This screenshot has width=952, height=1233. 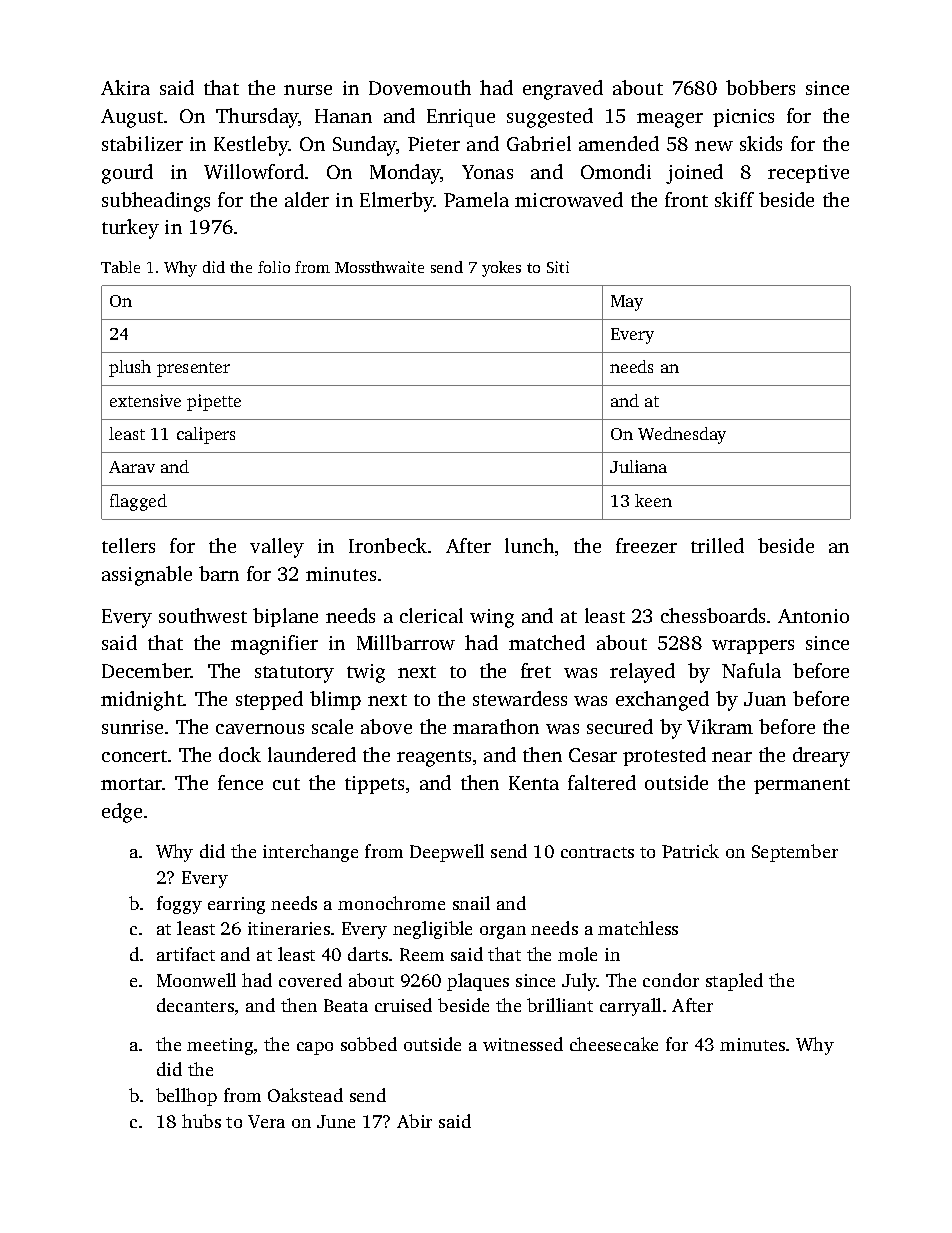 What do you see at coordinates (682, 435) in the screenshot?
I see `Wednesday` at bounding box center [682, 435].
